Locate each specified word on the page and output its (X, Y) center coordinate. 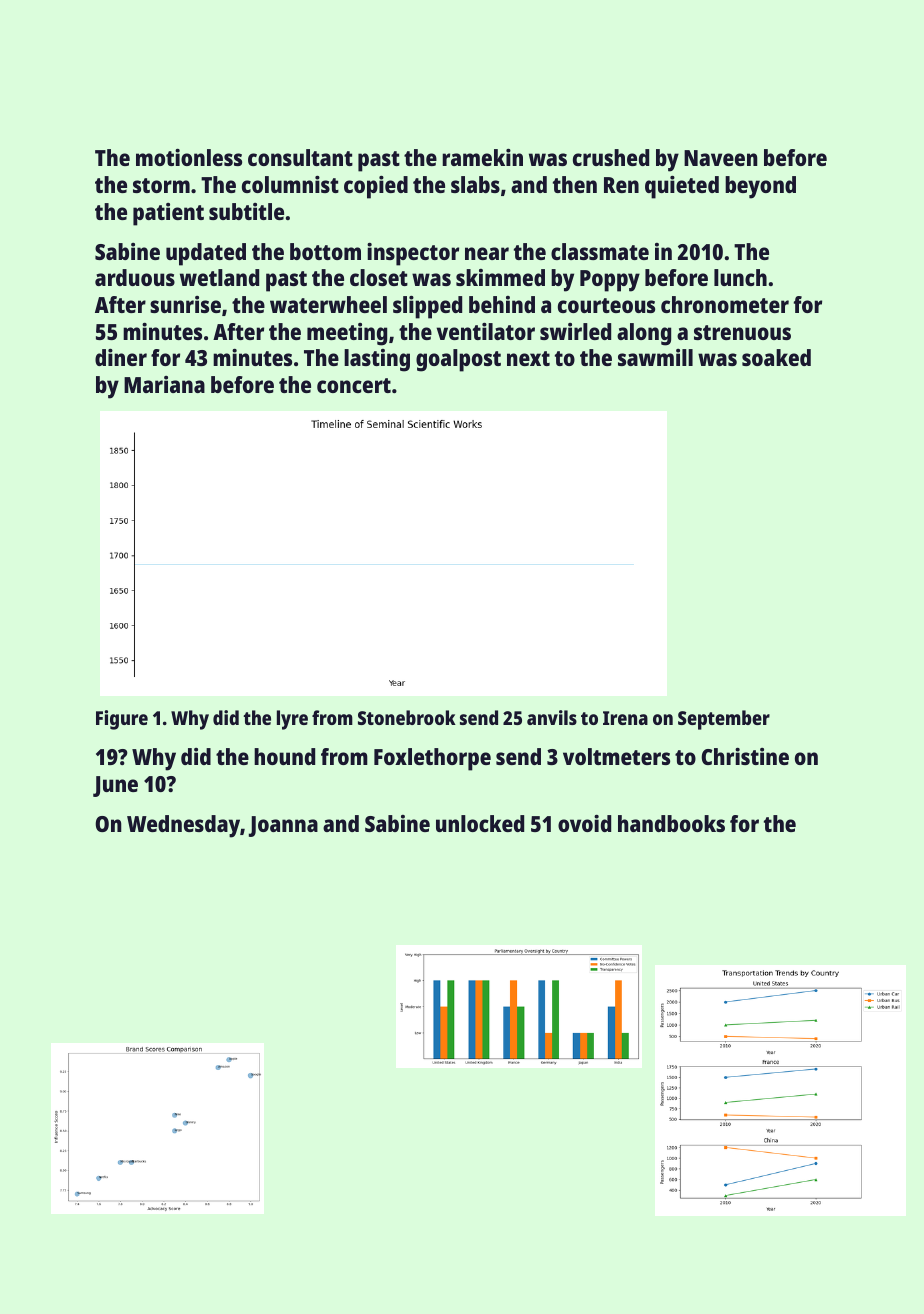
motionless (189, 157)
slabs (475, 184)
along (644, 334)
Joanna (283, 826)
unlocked (480, 823)
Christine (745, 756)
